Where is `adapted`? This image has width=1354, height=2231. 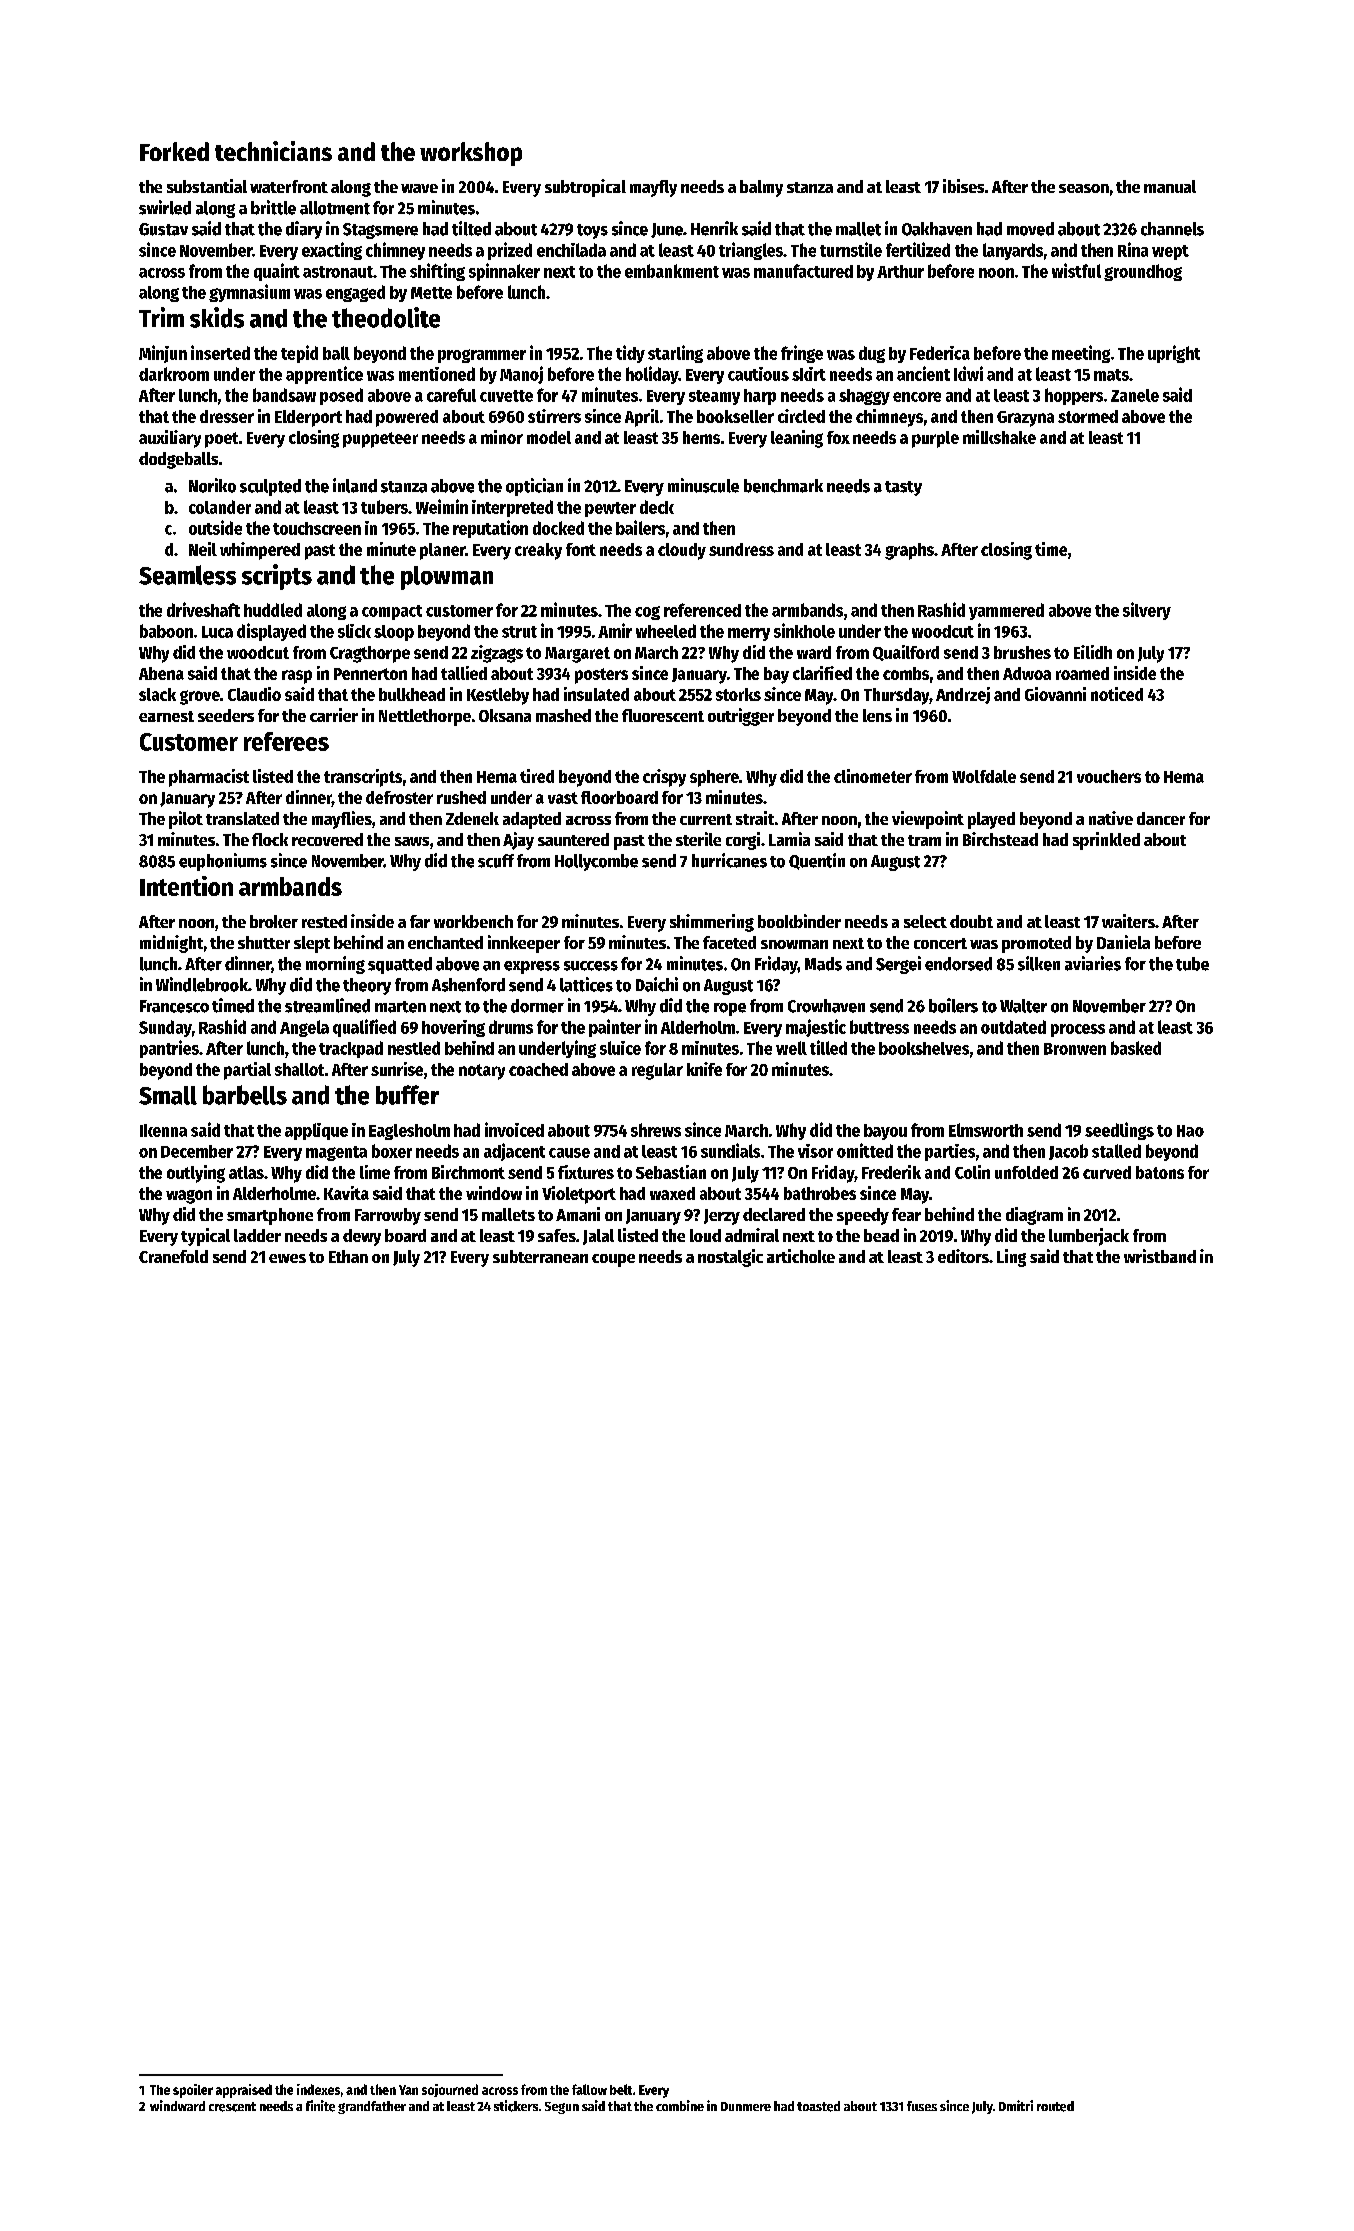 adapted is located at coordinates (532, 820).
